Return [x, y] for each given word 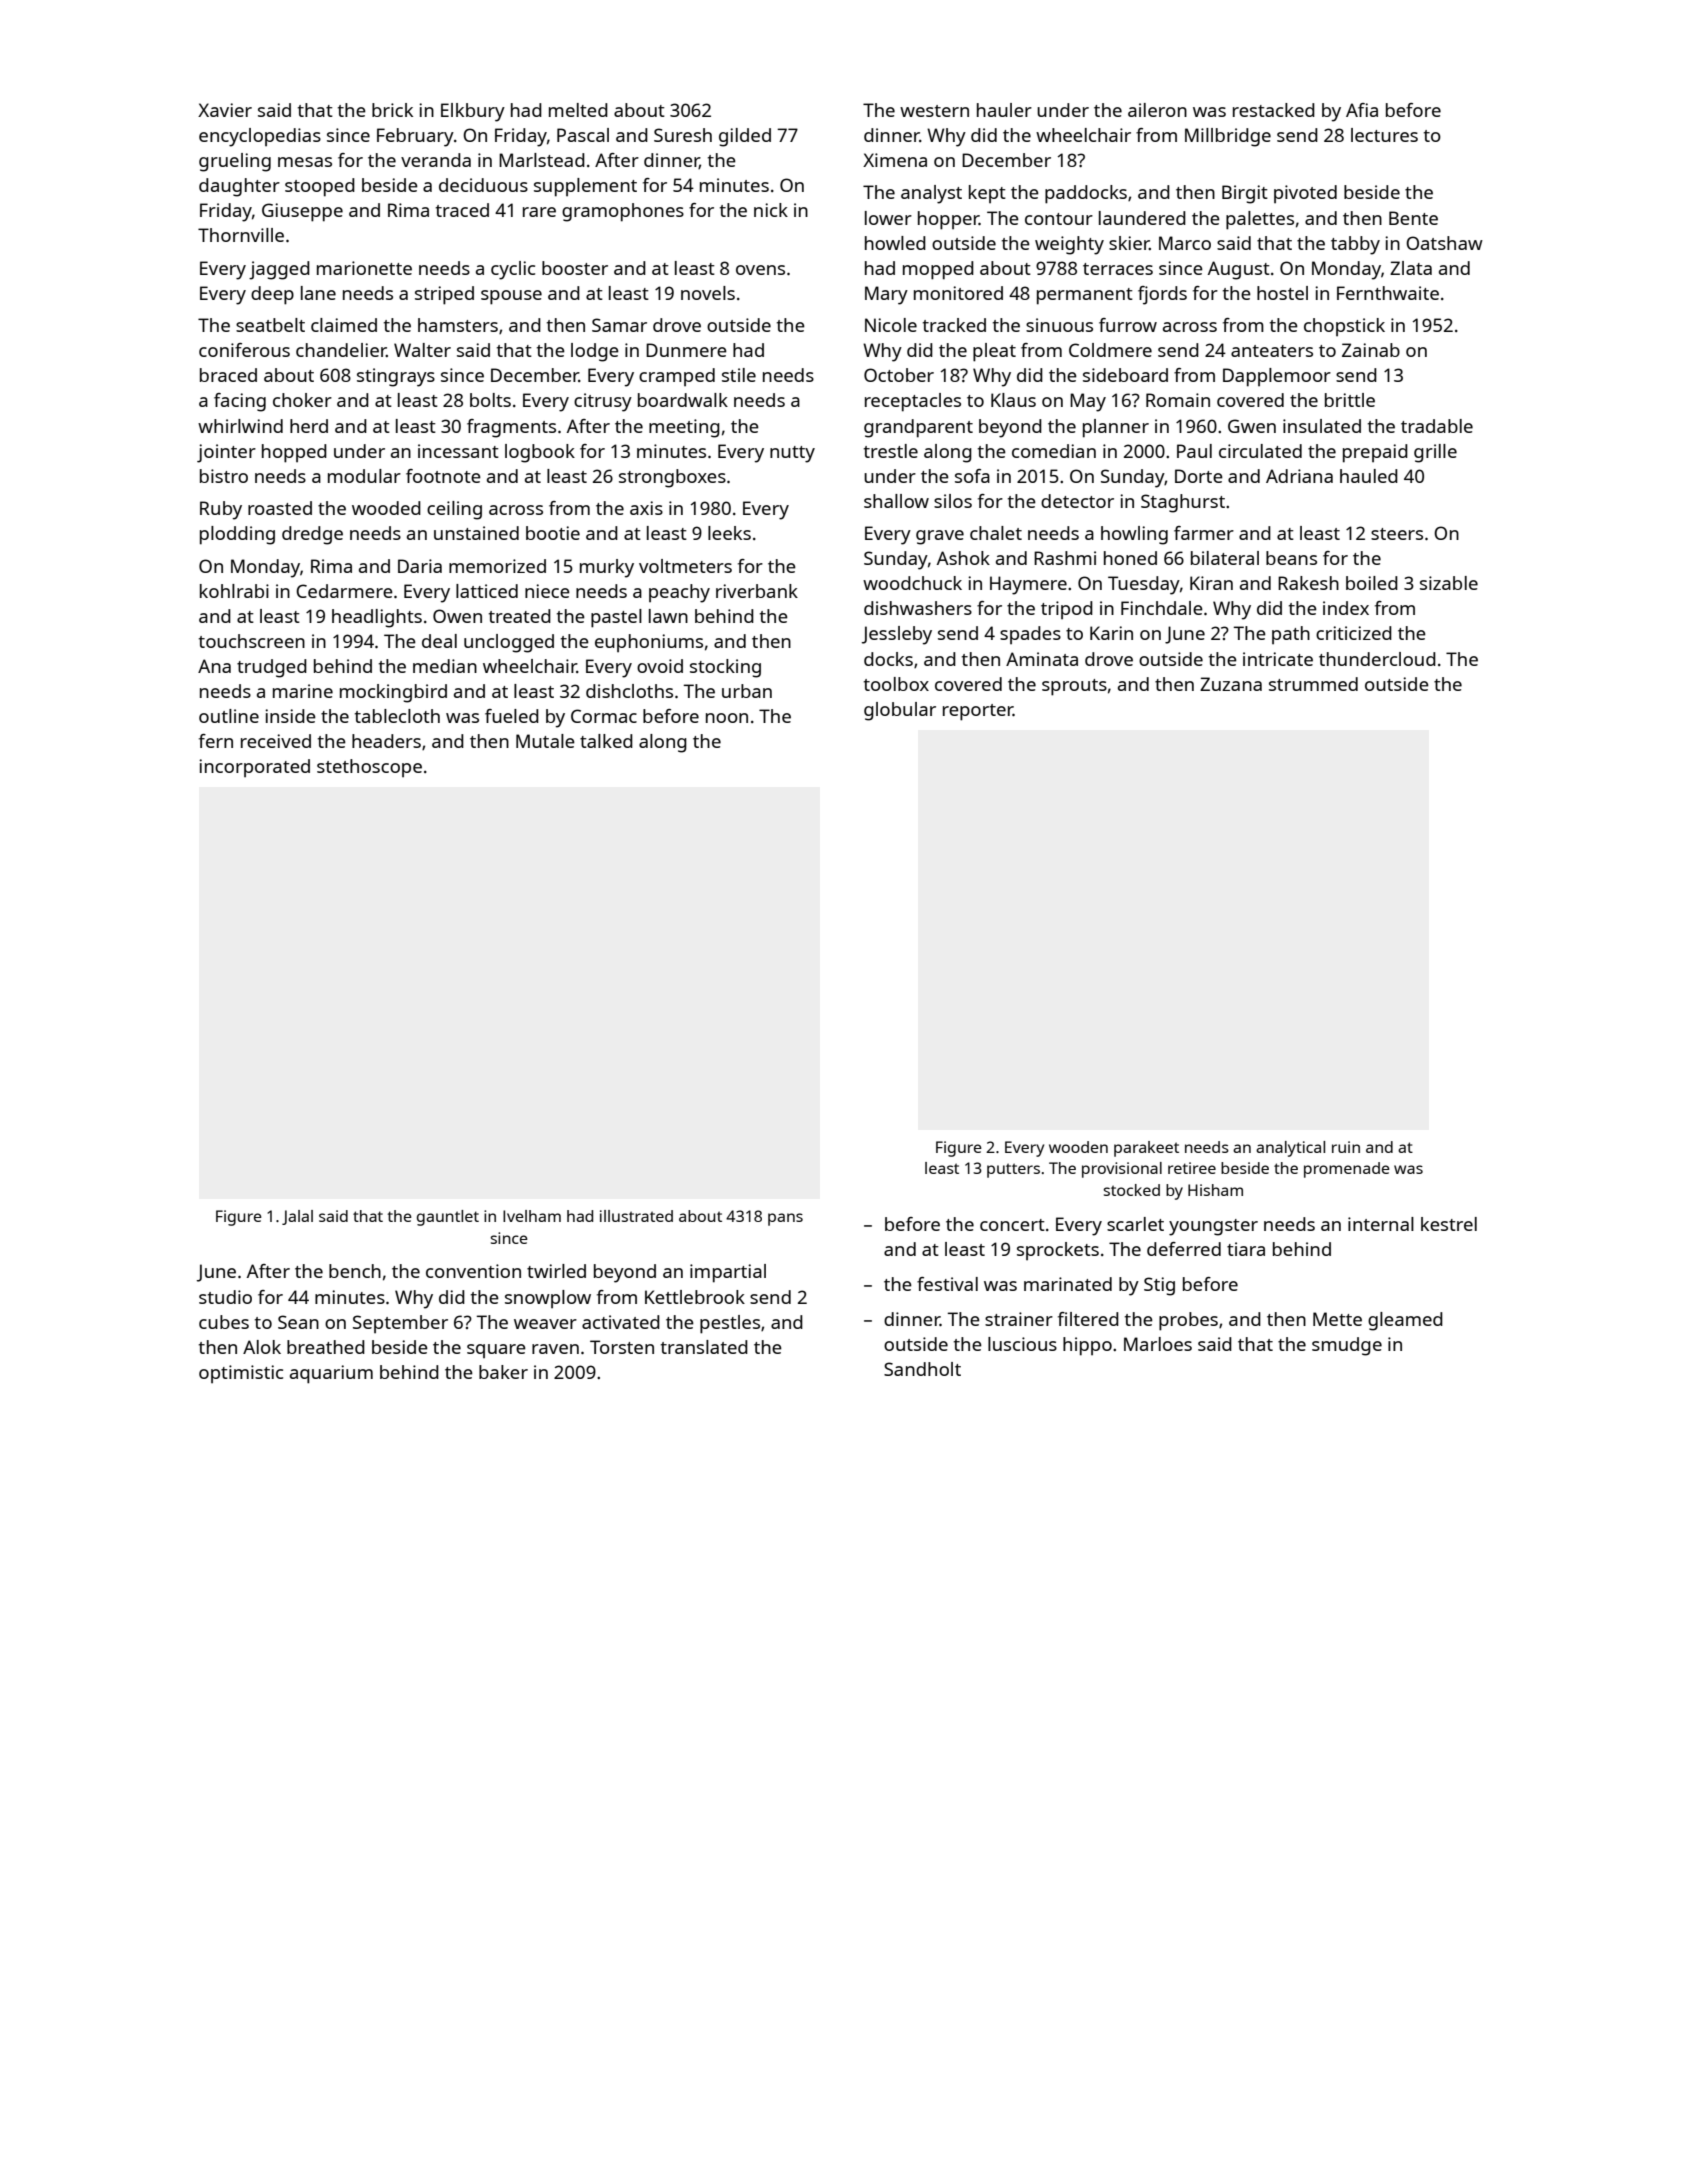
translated [704, 1347]
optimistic [241, 1374]
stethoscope [369, 768]
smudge [1347, 1346]
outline [229, 716]
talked [606, 741]
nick [771, 210]
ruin [1346, 1147]
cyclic [513, 270]
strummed [1313, 684]
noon [727, 718]
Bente [1413, 218]
